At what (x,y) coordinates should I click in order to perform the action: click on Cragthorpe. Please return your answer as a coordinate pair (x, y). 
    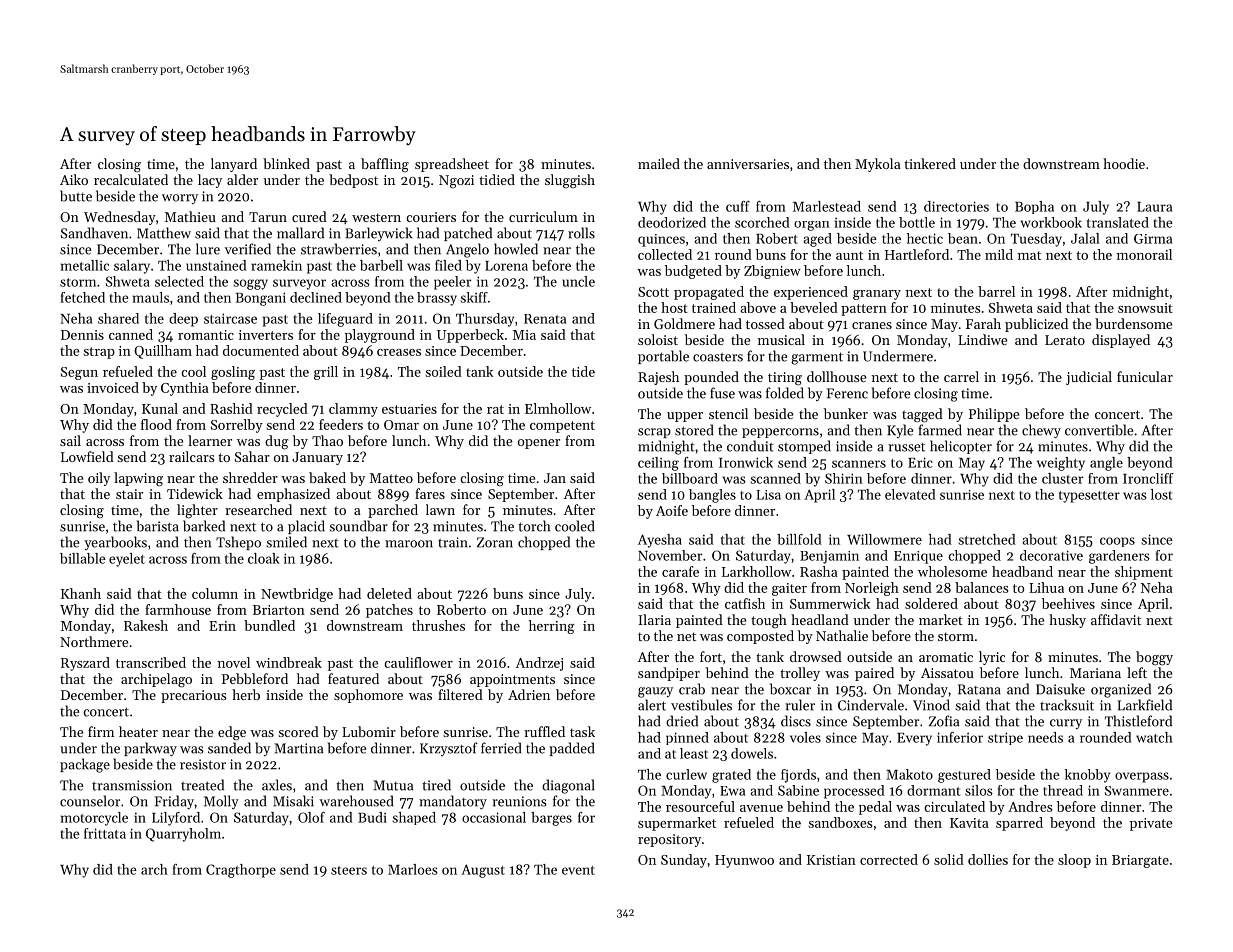
    Looking at the image, I should click on (241, 871).
